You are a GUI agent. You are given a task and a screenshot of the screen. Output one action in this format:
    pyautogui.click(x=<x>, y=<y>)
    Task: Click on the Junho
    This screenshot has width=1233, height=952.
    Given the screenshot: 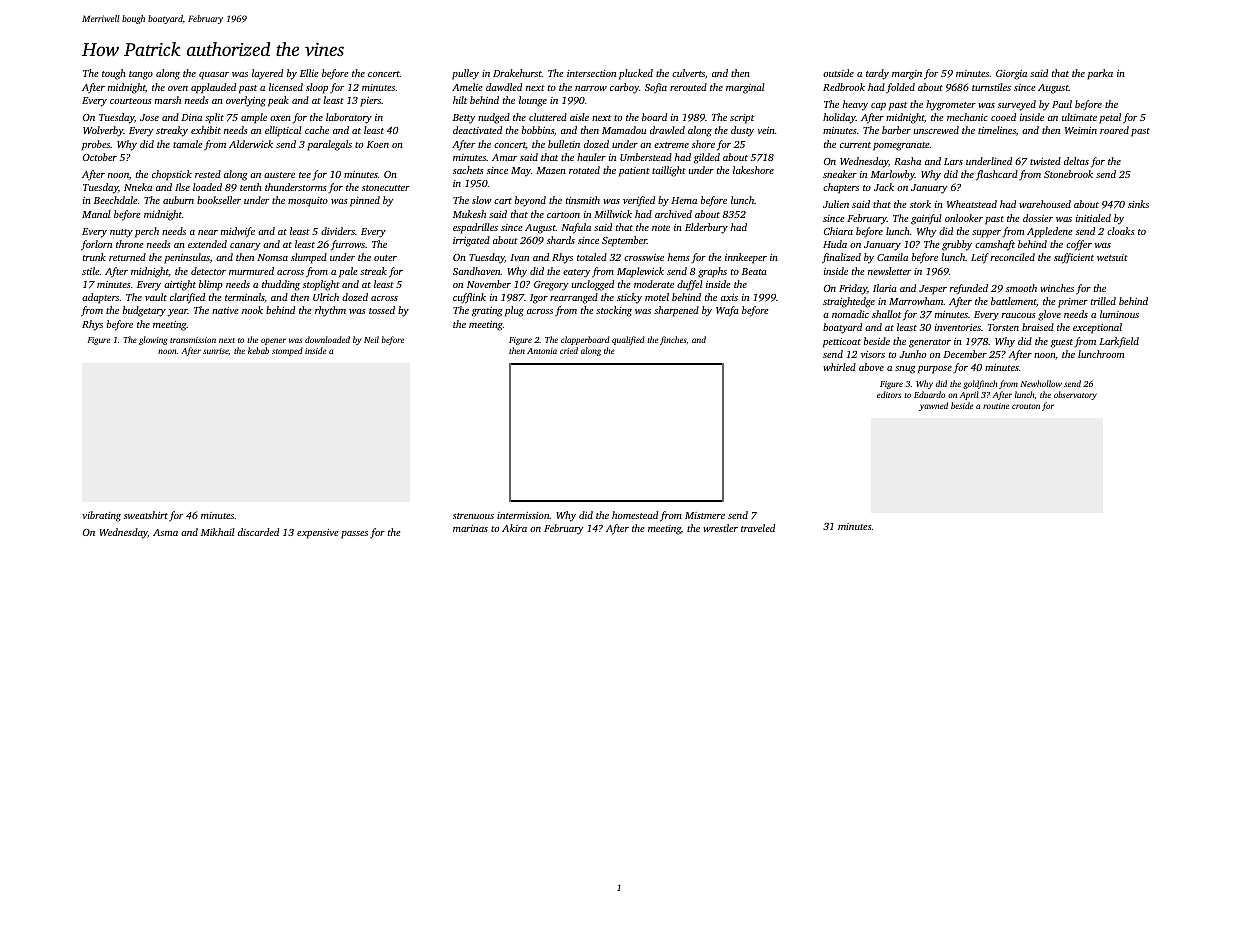 What is the action you would take?
    pyautogui.click(x=912, y=354)
